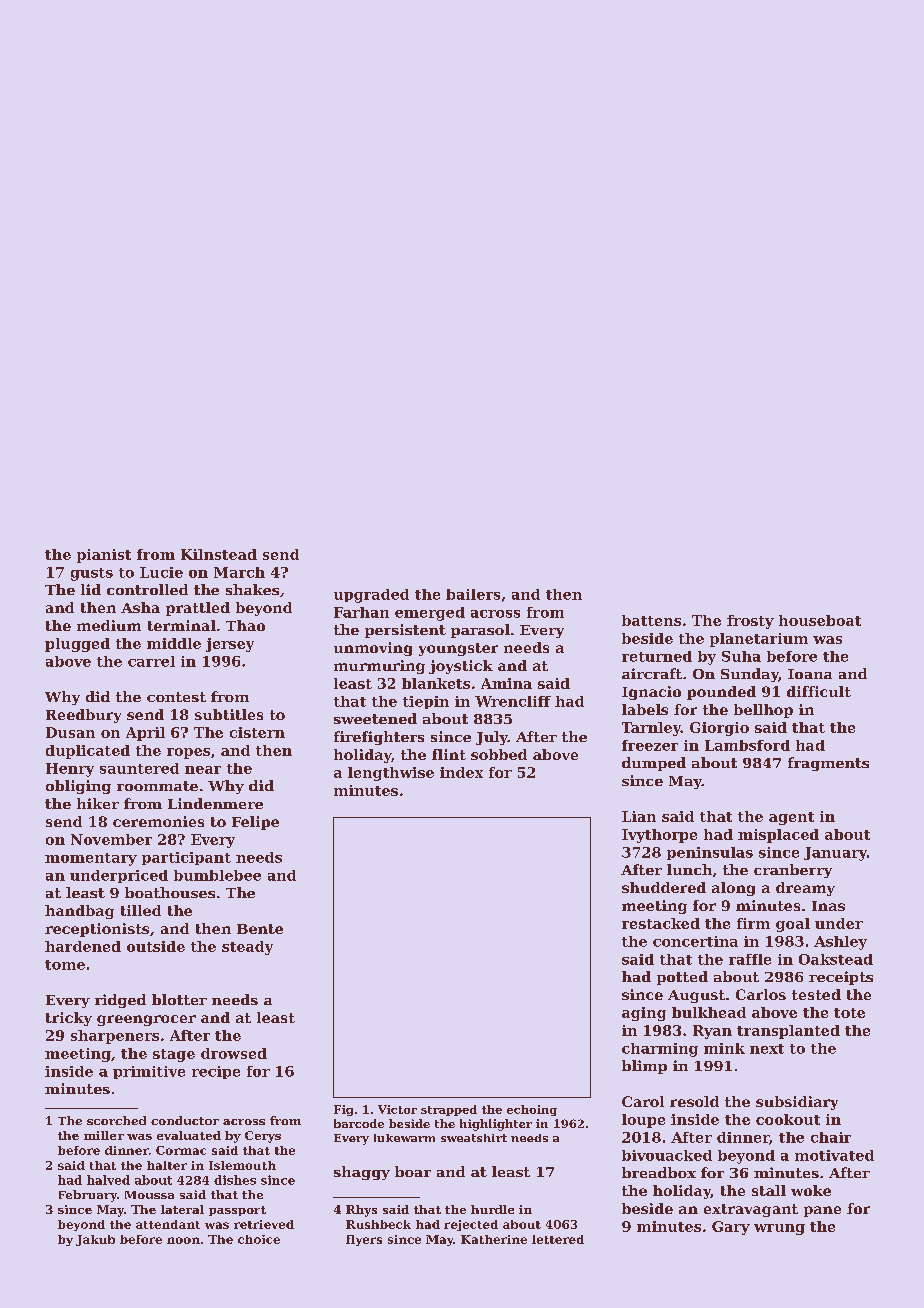 This screenshot has width=924, height=1308. I want to click on scorched, so click(116, 1120).
